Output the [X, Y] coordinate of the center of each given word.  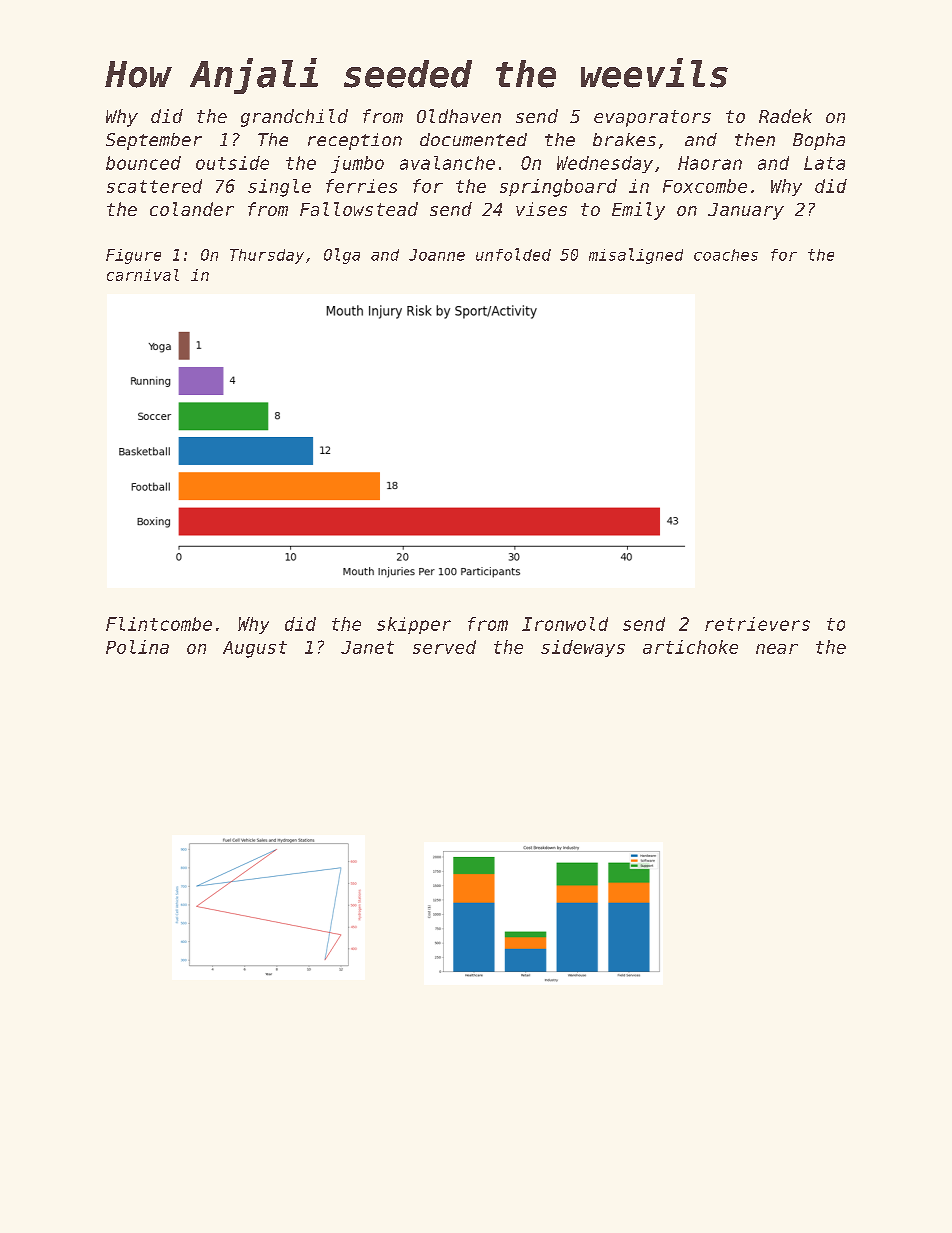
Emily [638, 211]
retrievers [757, 624]
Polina [137, 647]
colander [192, 209]
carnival [143, 275]
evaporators [652, 118]
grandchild [294, 118]
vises [541, 209]
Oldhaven [459, 116]
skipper [414, 625]
